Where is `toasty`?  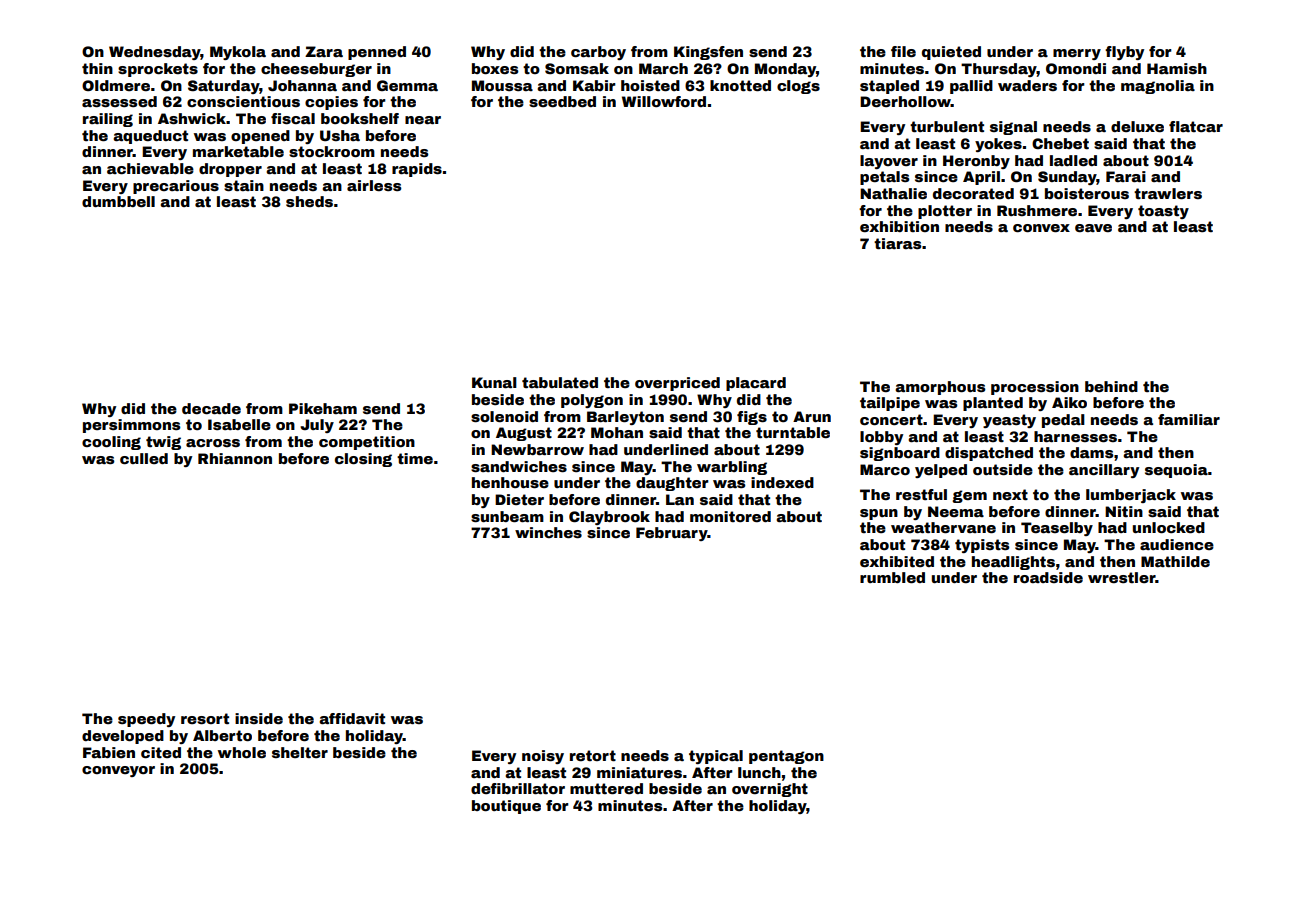
toasty is located at coordinates (1163, 212).
